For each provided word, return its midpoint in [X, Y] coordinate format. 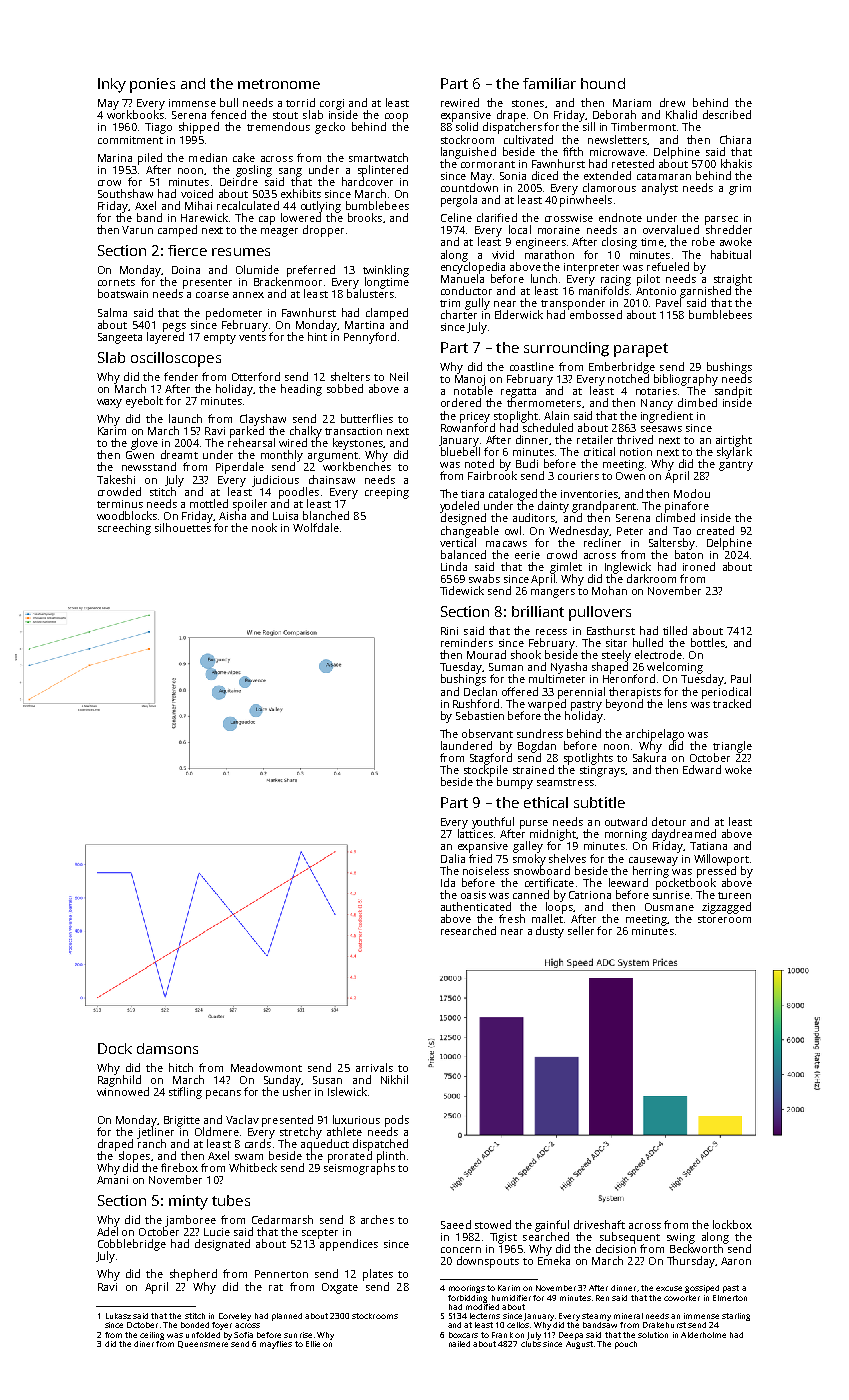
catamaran [664, 176]
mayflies [276, 1345]
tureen [734, 895]
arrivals [374, 1067]
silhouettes [183, 527]
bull [229, 102]
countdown [469, 187]
